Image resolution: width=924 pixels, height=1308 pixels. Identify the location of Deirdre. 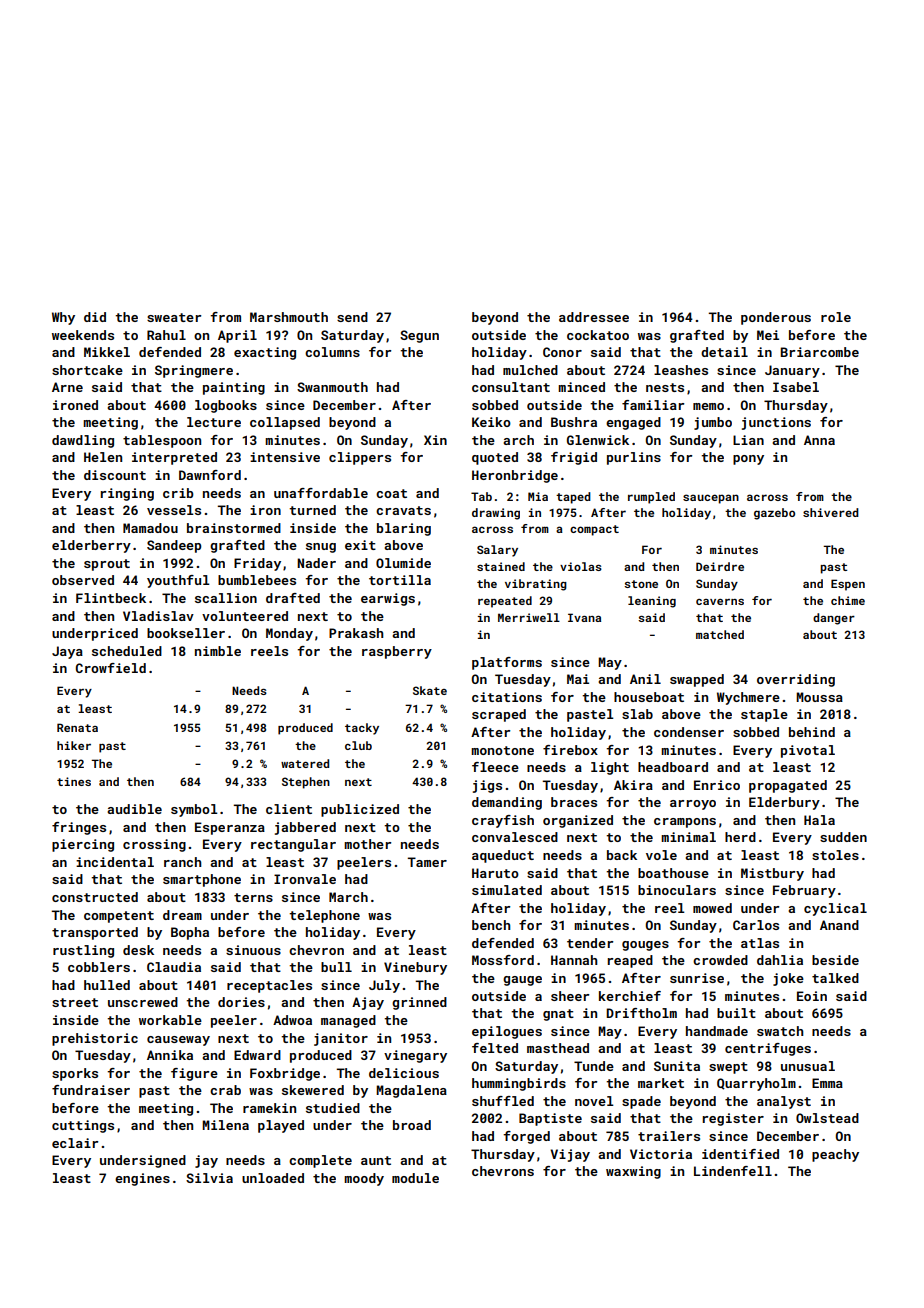
(720, 566).
